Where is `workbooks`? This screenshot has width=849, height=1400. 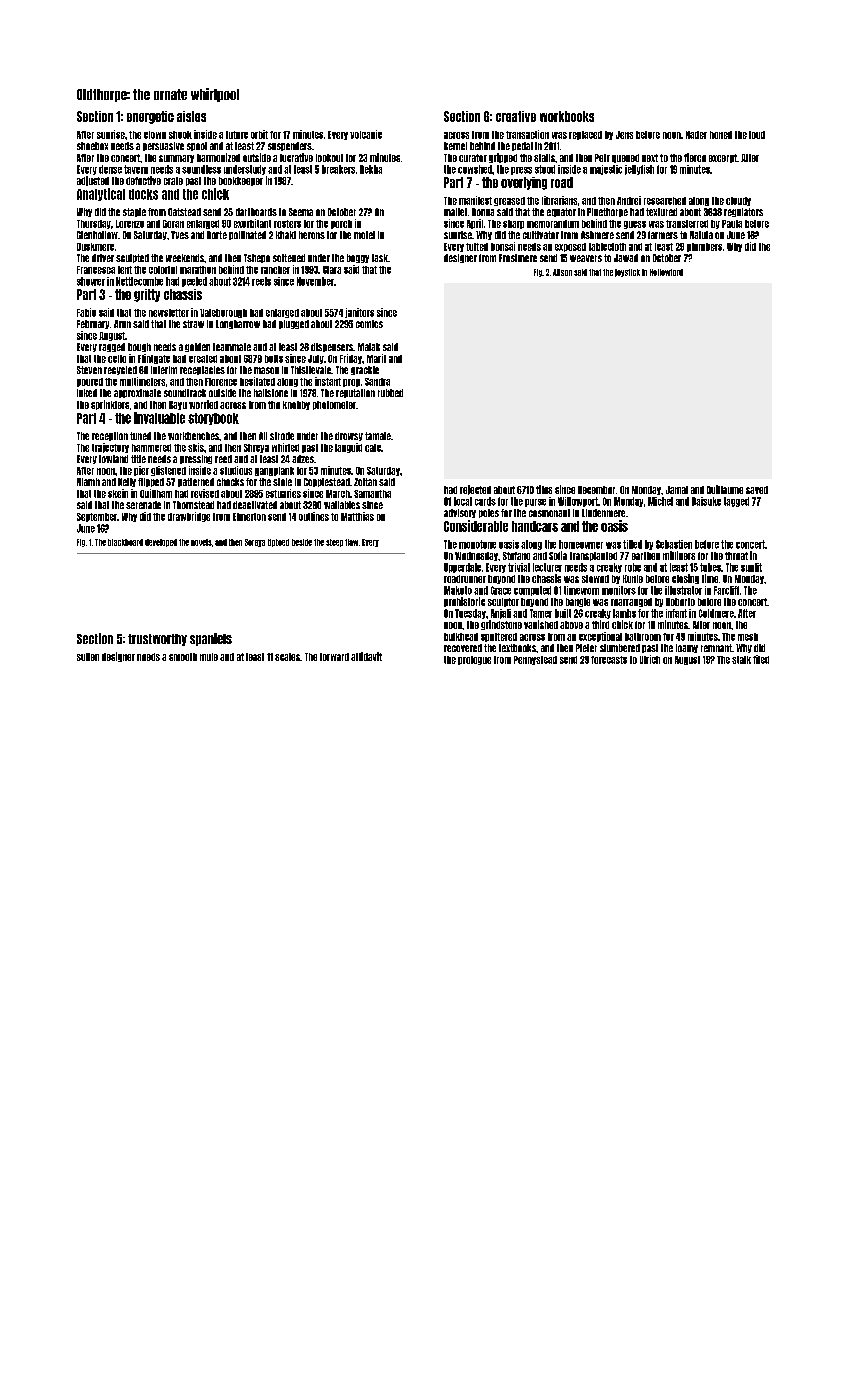
workbooks is located at coordinates (567, 116).
